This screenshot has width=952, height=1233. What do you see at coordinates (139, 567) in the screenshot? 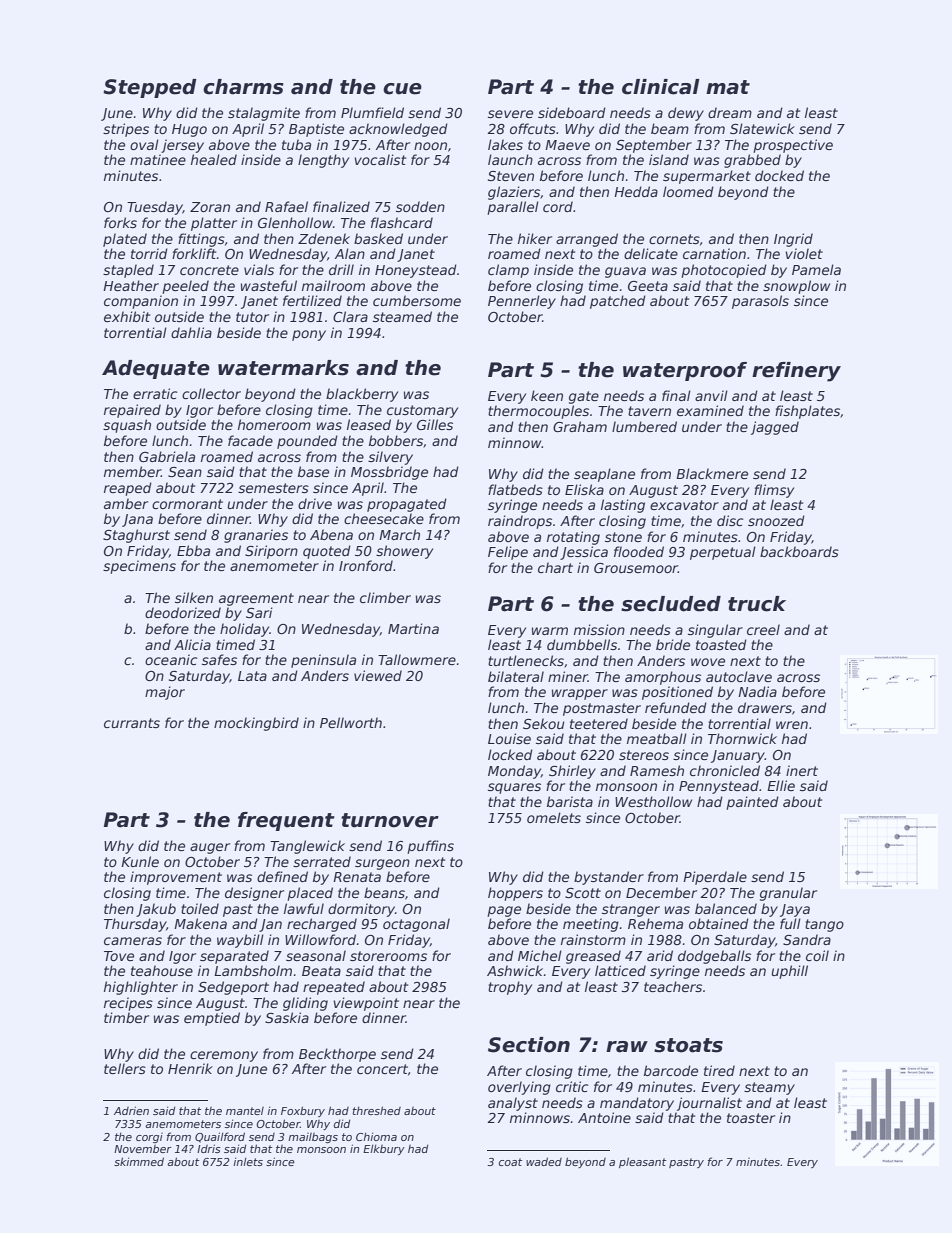
I see `specimens` at bounding box center [139, 567].
